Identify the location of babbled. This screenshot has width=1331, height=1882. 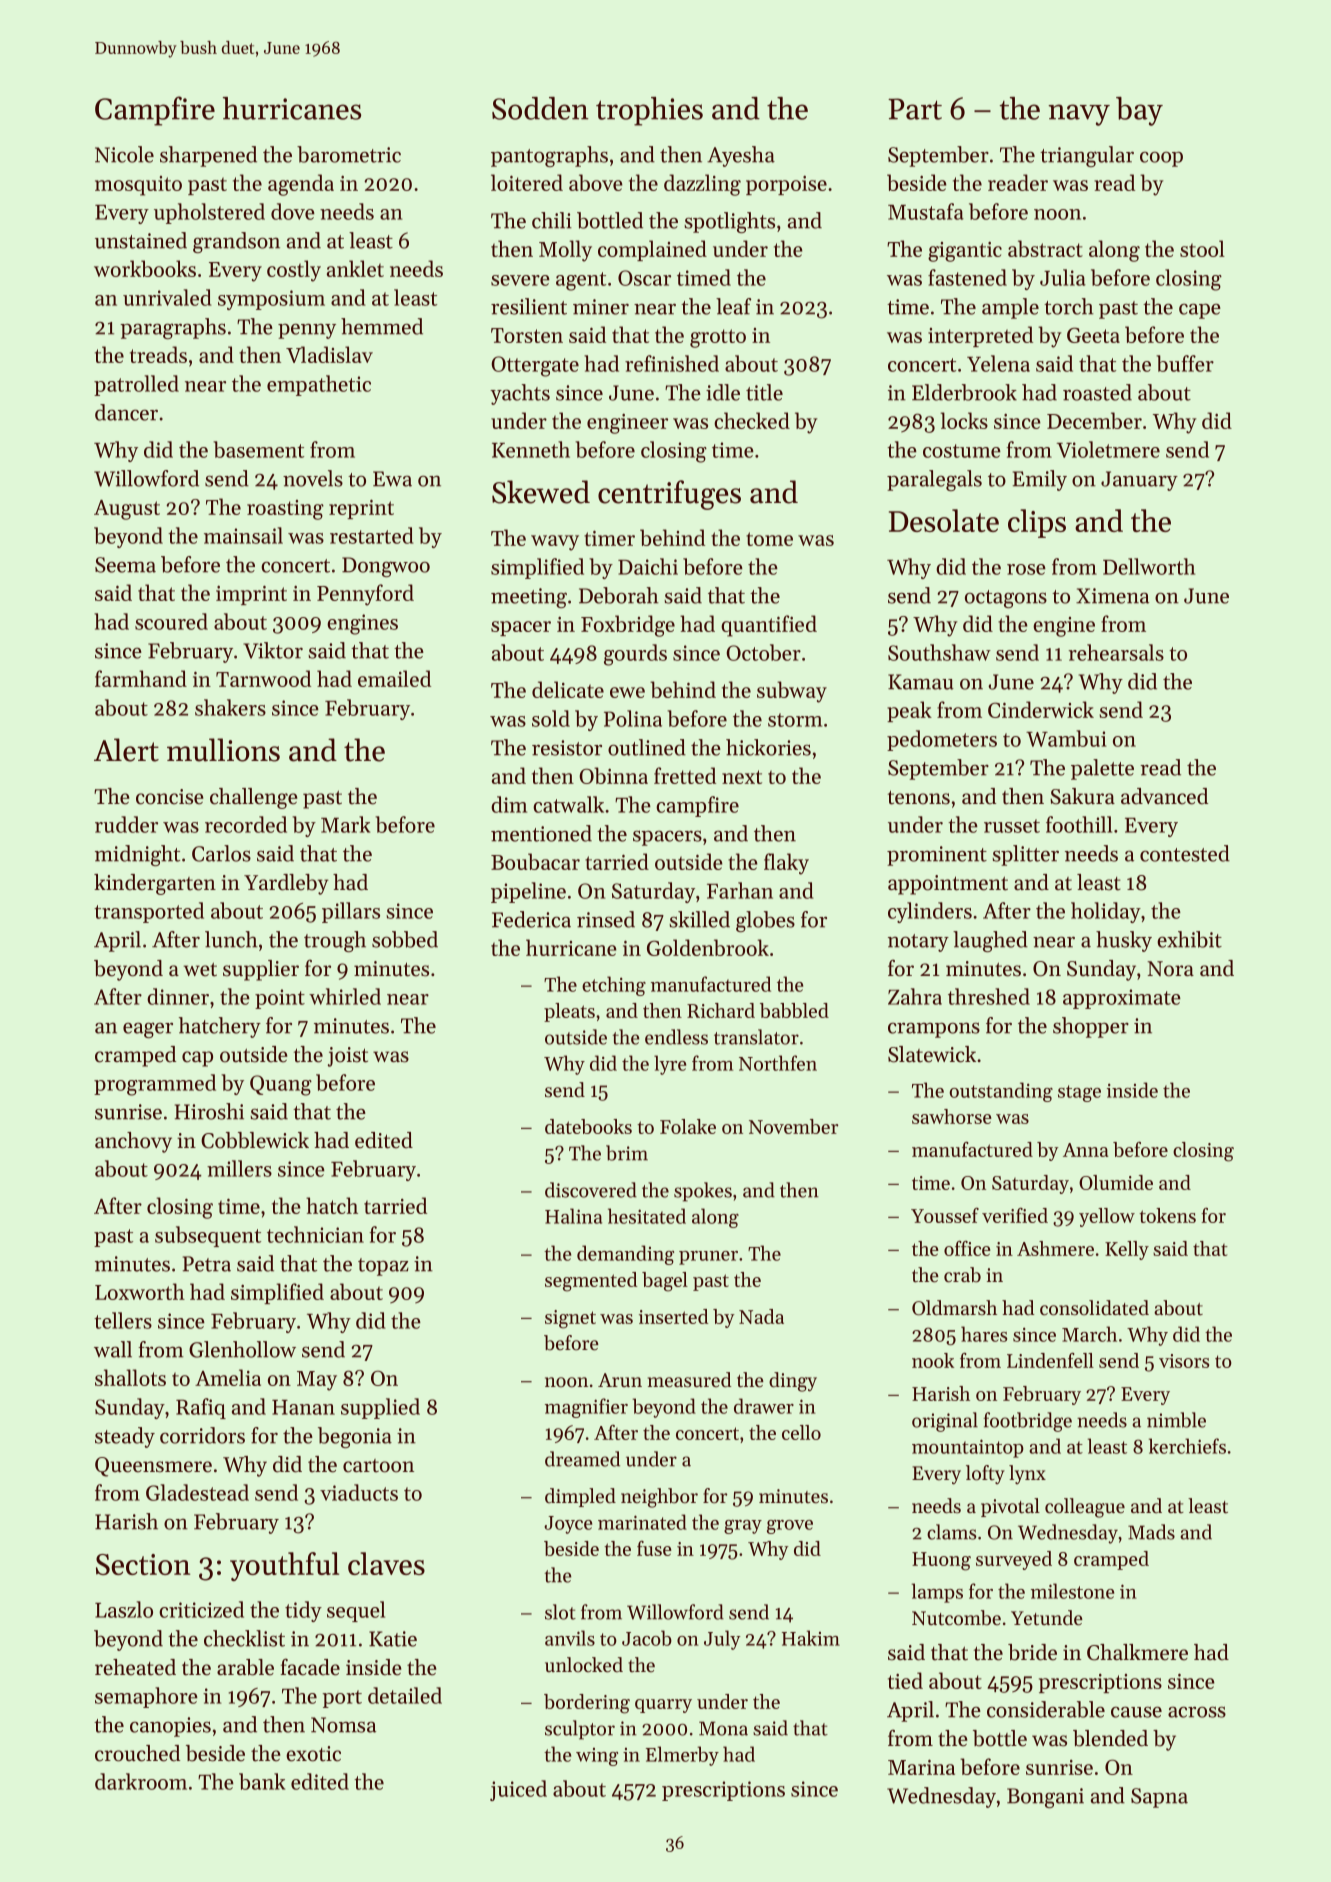
(794, 1010).
